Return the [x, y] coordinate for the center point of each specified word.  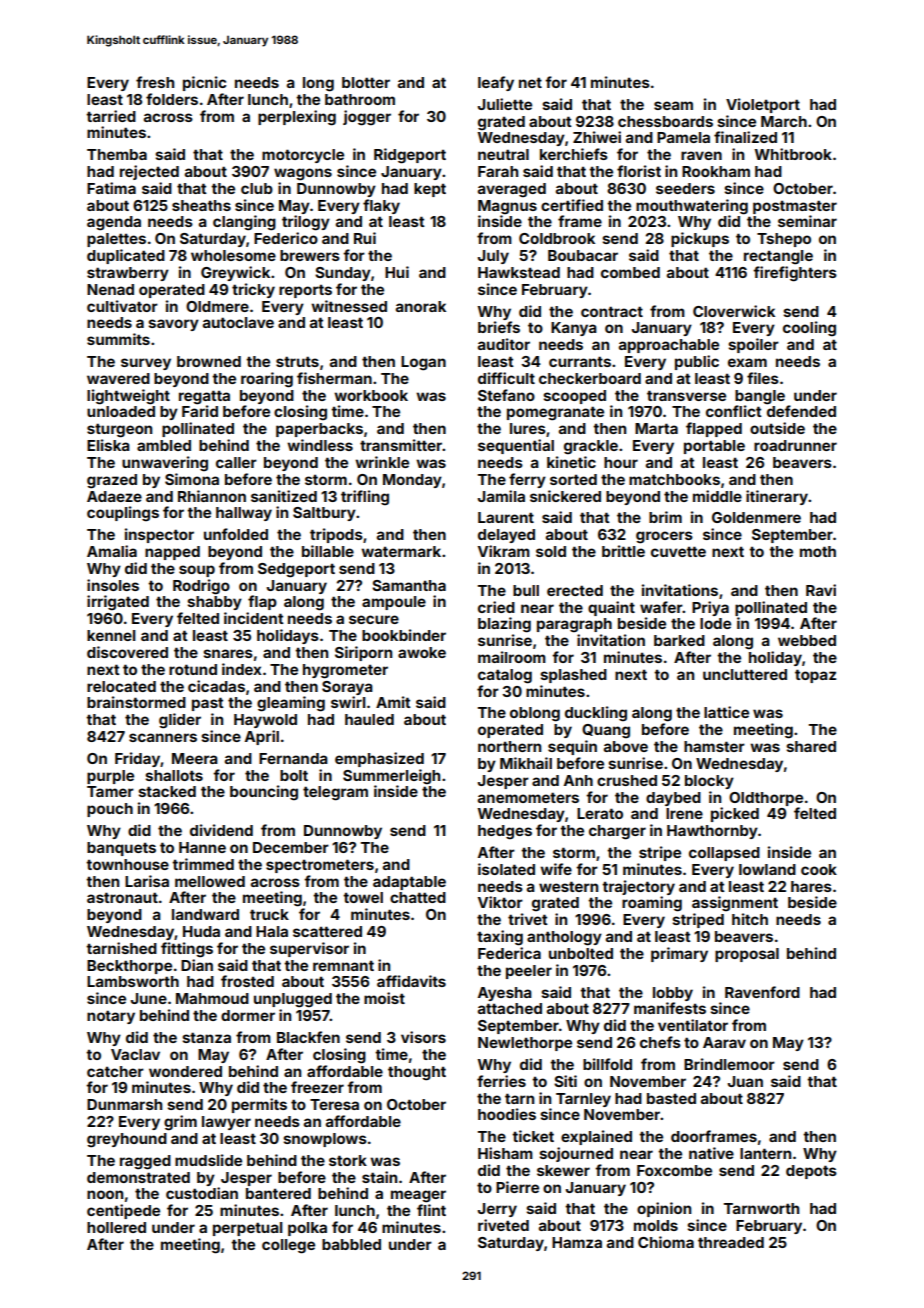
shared [811, 746]
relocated [121, 686]
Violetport [763, 105]
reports [305, 291]
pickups [700, 239]
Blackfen [308, 1037]
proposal [747, 955]
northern [509, 746]
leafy [496, 83]
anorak [421, 306]
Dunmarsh [124, 1104]
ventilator [693, 1025]
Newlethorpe [525, 1044]
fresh [155, 82]
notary [111, 1017]
